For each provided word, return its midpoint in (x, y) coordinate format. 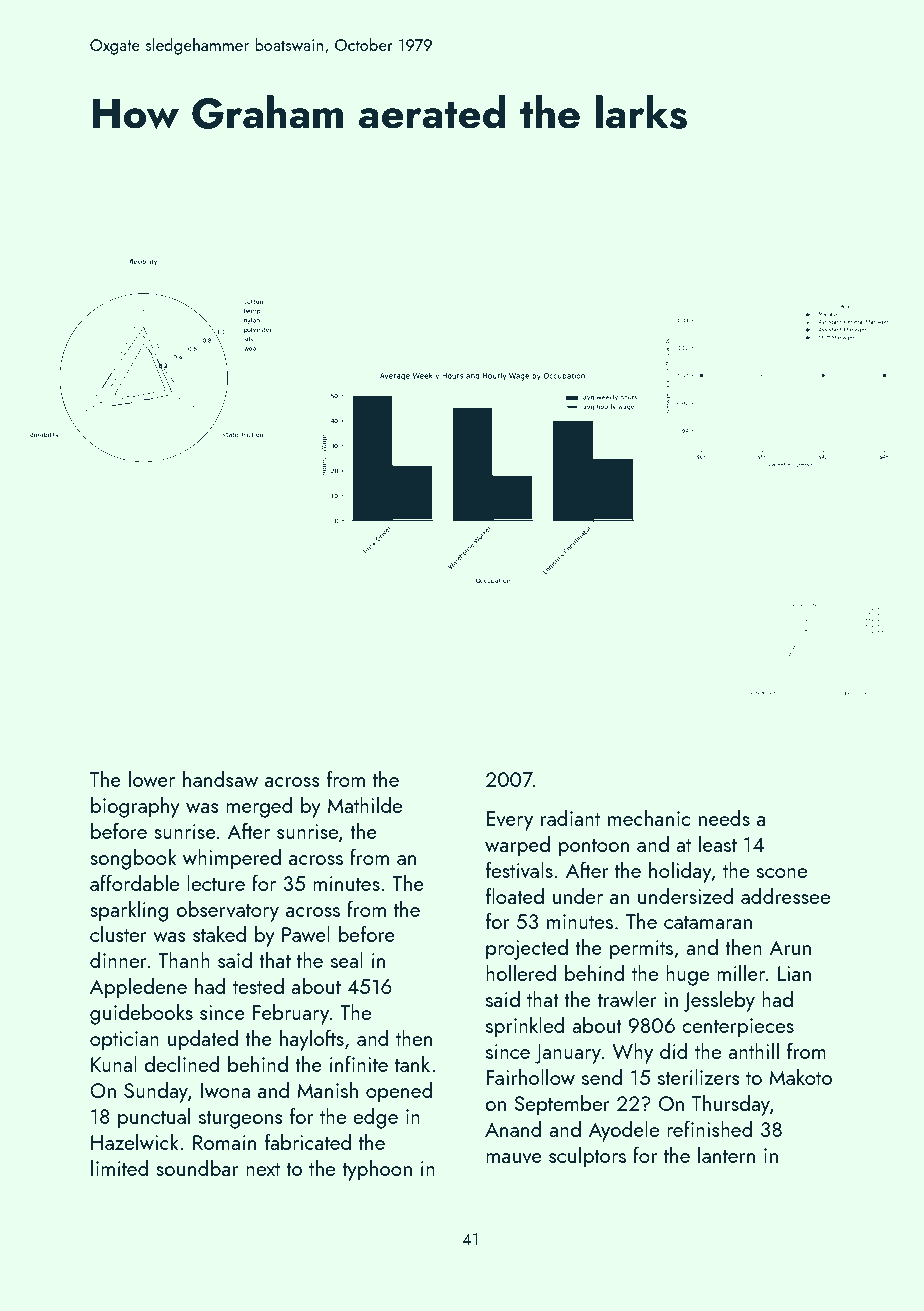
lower (152, 778)
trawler (627, 998)
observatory (227, 911)
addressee (785, 895)
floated (515, 895)
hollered (521, 972)
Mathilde (365, 804)
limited (120, 1167)
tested (258, 985)
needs (724, 817)
